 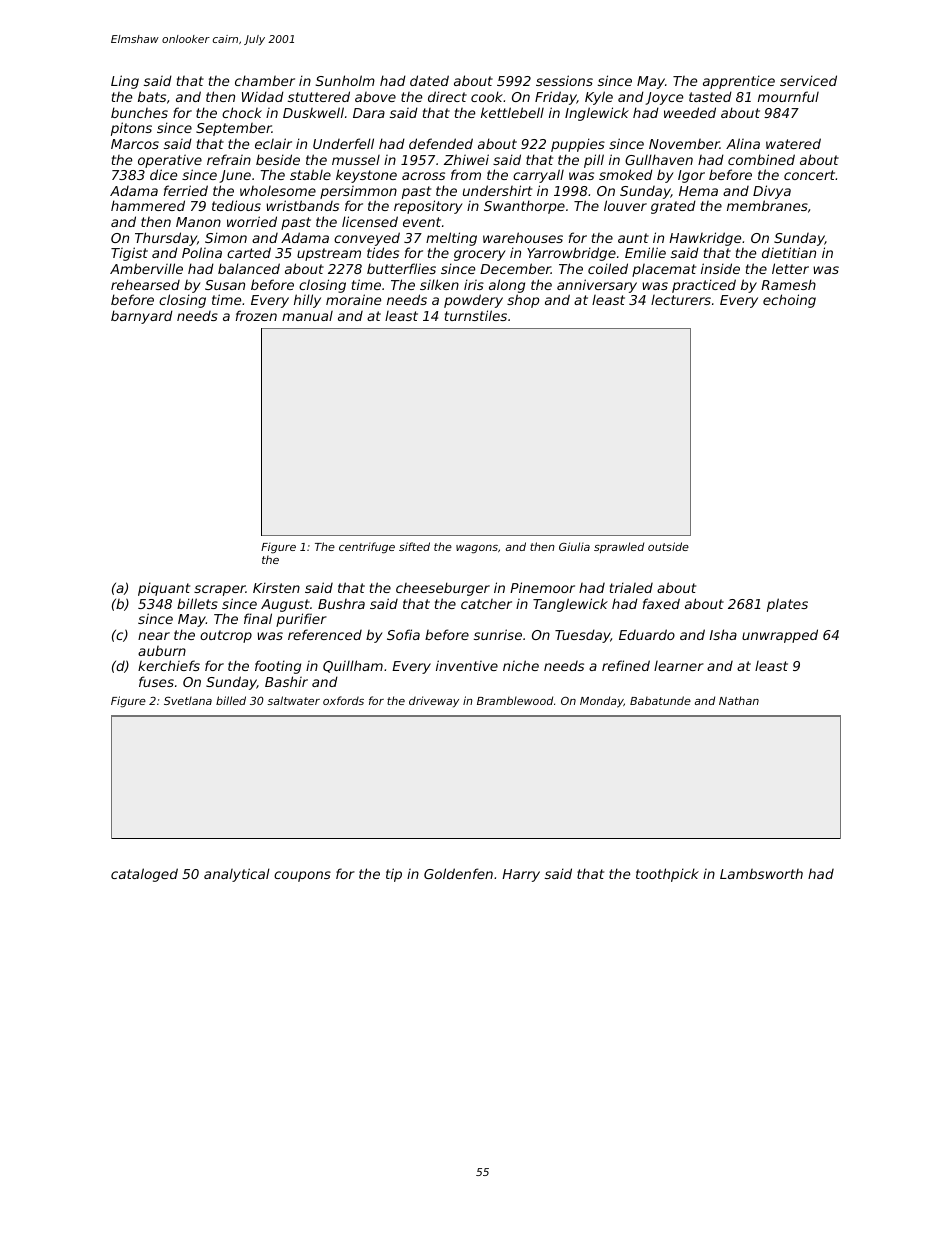 What do you see at coordinates (341, 604) in the screenshot?
I see `Bushra` at bounding box center [341, 604].
